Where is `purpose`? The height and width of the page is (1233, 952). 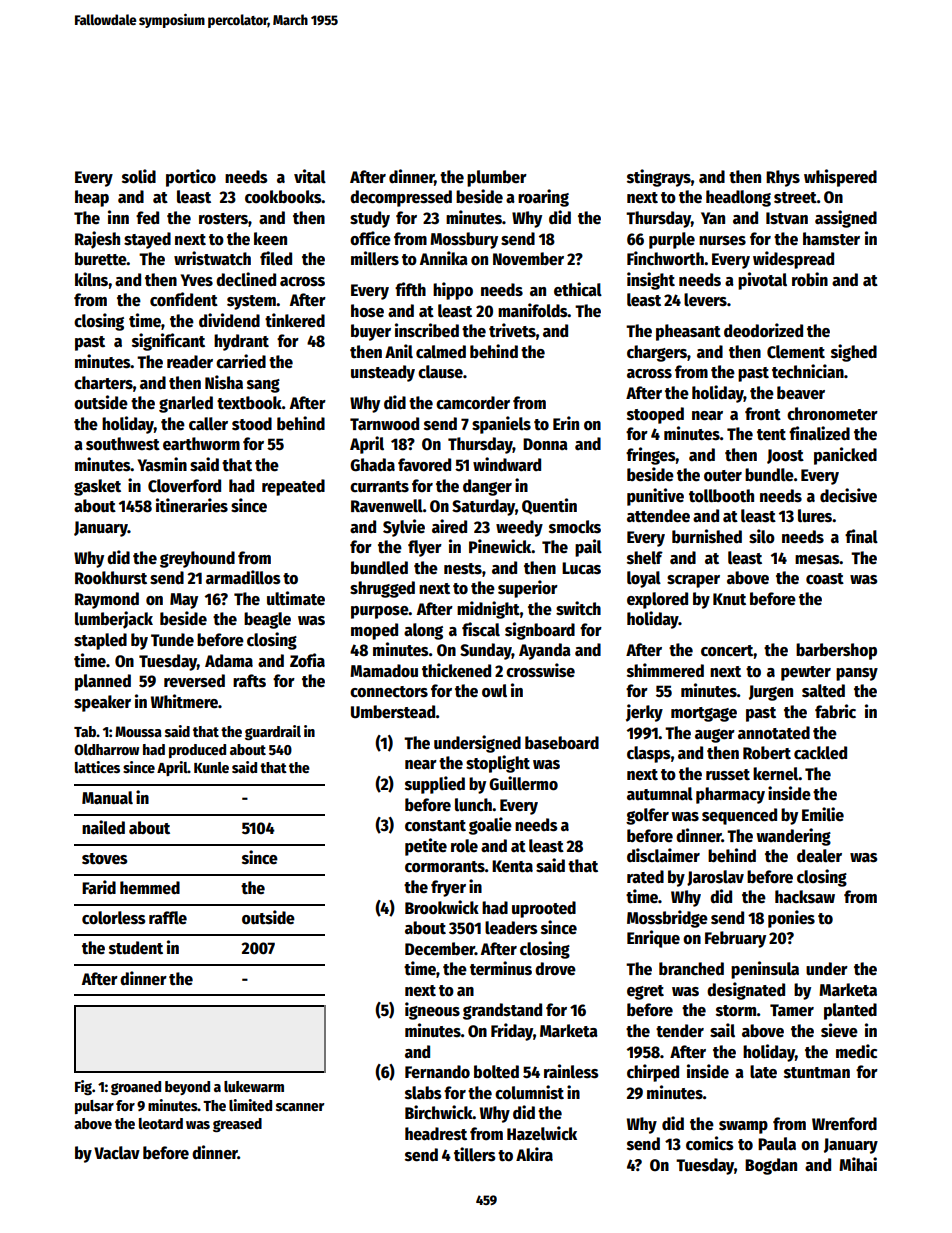 purpose is located at coordinates (380, 612).
